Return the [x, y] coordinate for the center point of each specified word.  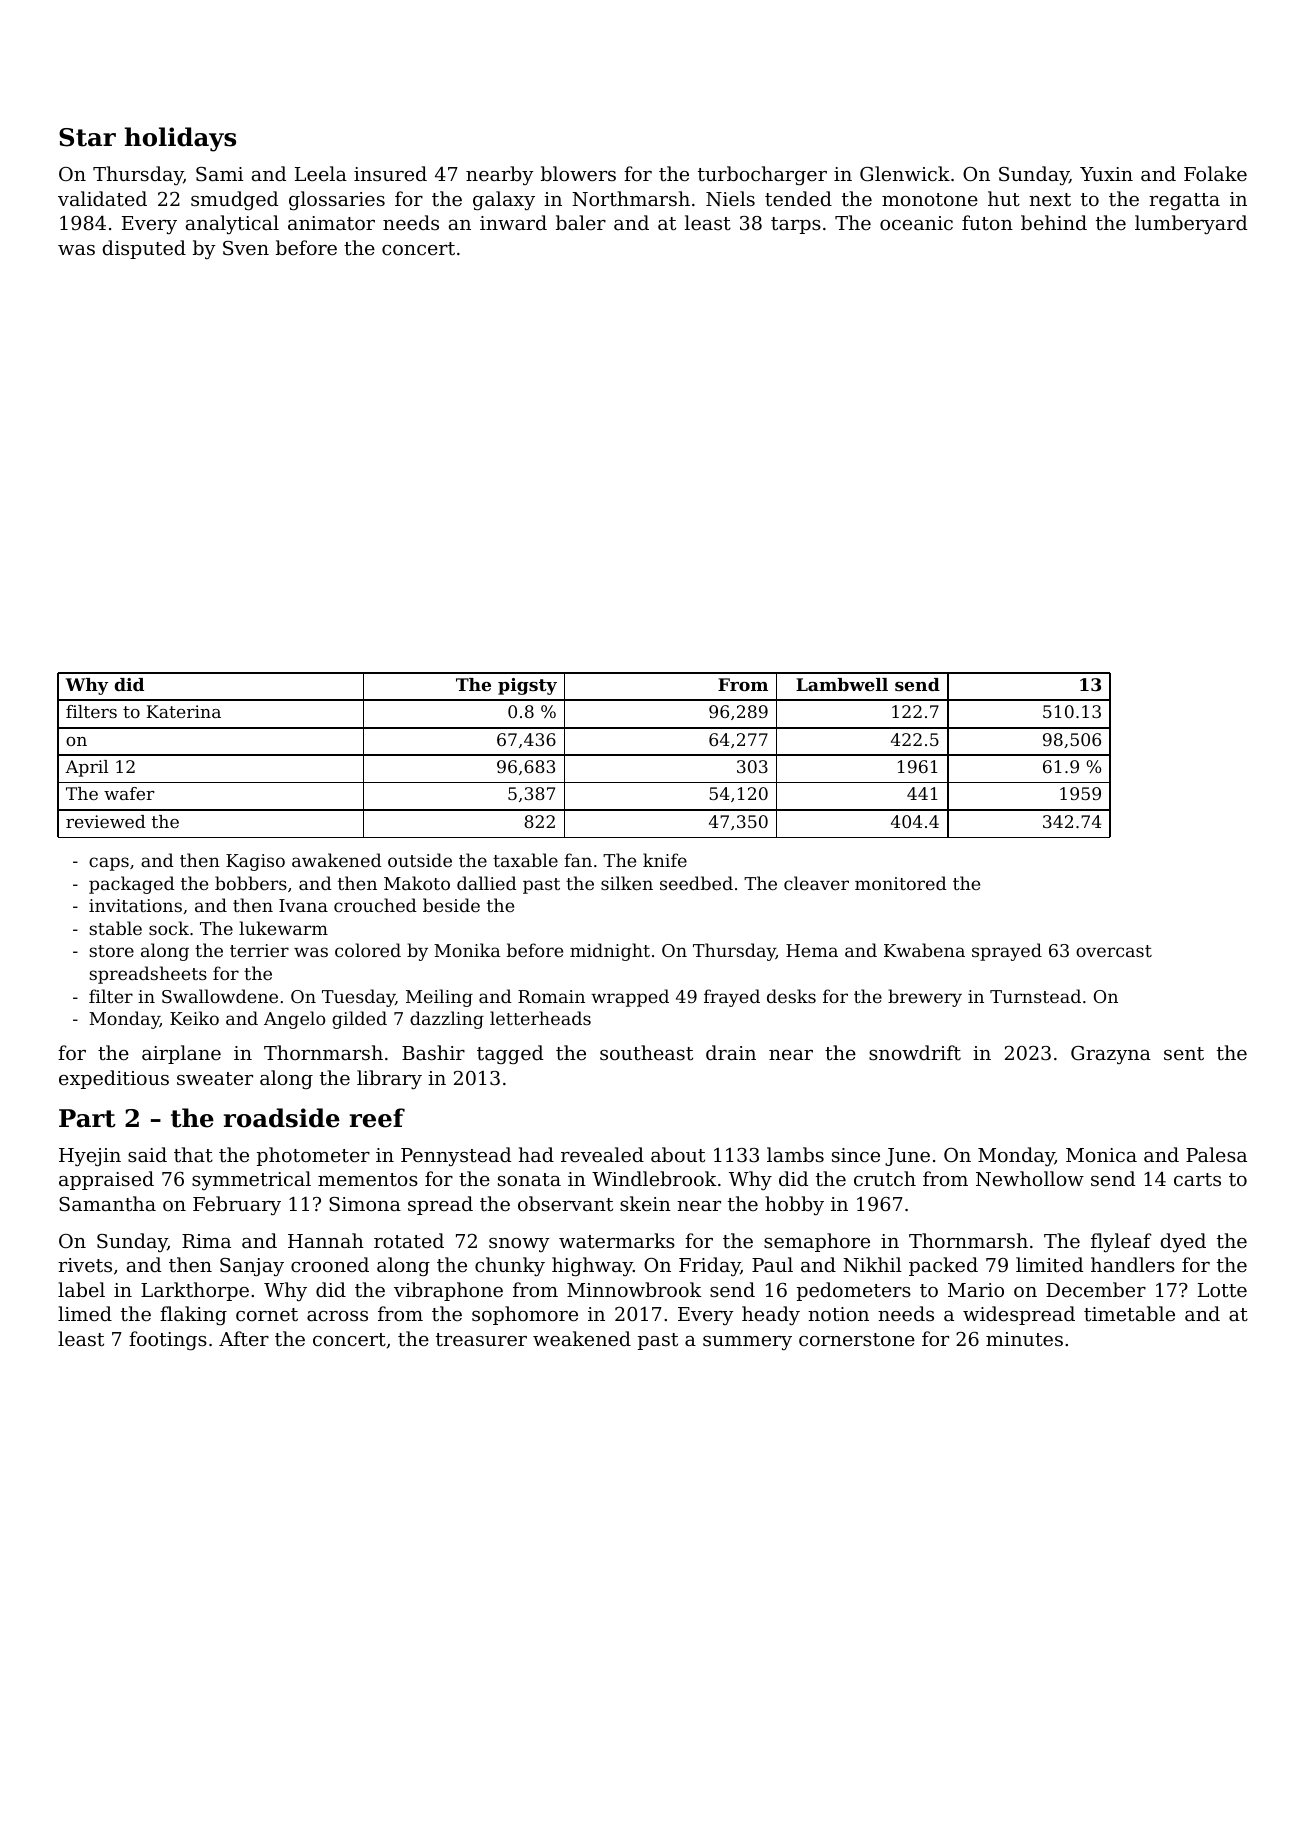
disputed [144, 249]
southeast [646, 1052]
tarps [796, 225]
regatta [1184, 201]
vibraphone [448, 1291]
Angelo [294, 1020]
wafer [129, 793]
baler [581, 222]
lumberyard [1191, 224]
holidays [180, 139]
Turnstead [1035, 996]
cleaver [816, 883]
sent [1184, 1053]
